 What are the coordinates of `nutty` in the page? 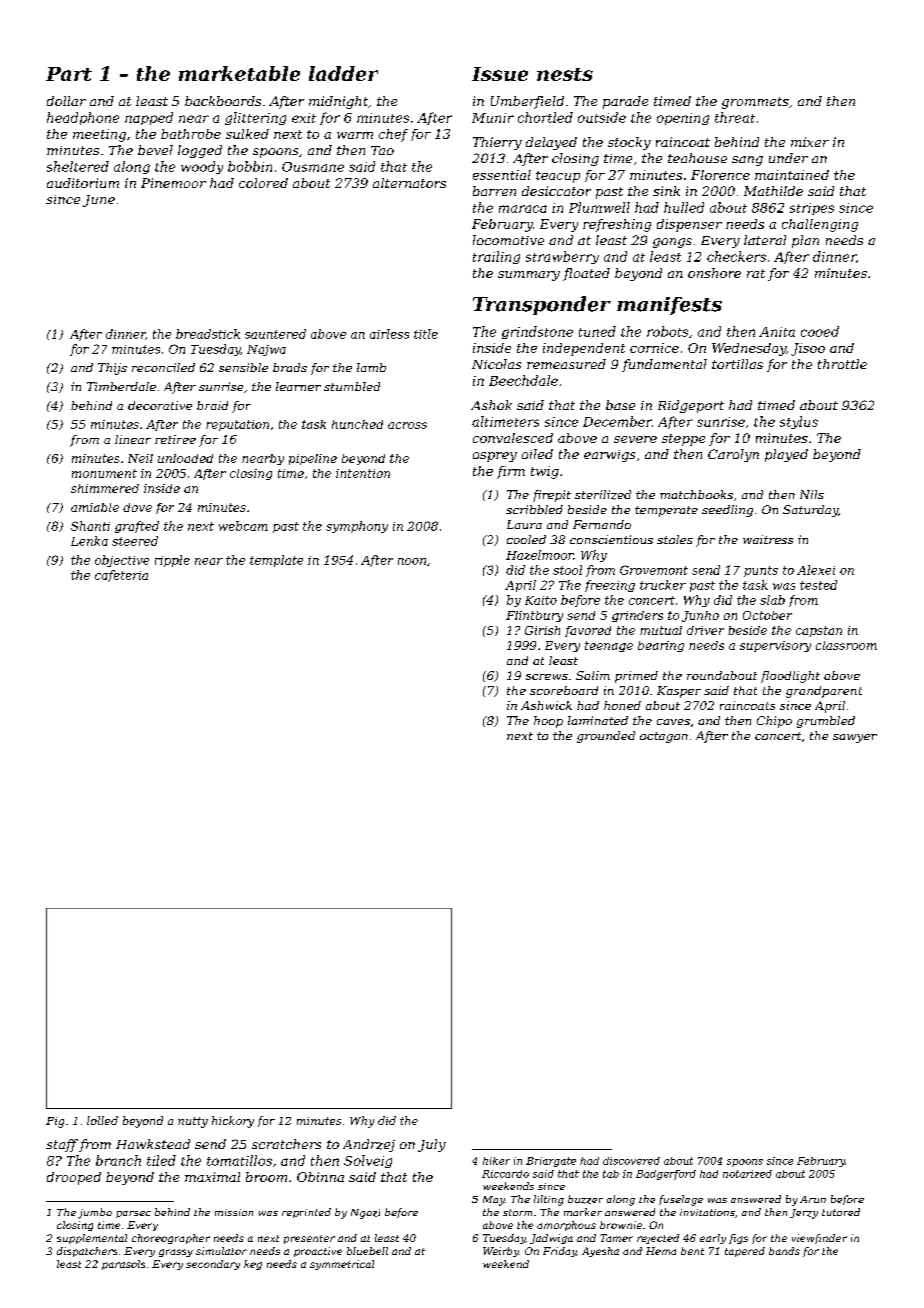 It's located at (193, 1122).
